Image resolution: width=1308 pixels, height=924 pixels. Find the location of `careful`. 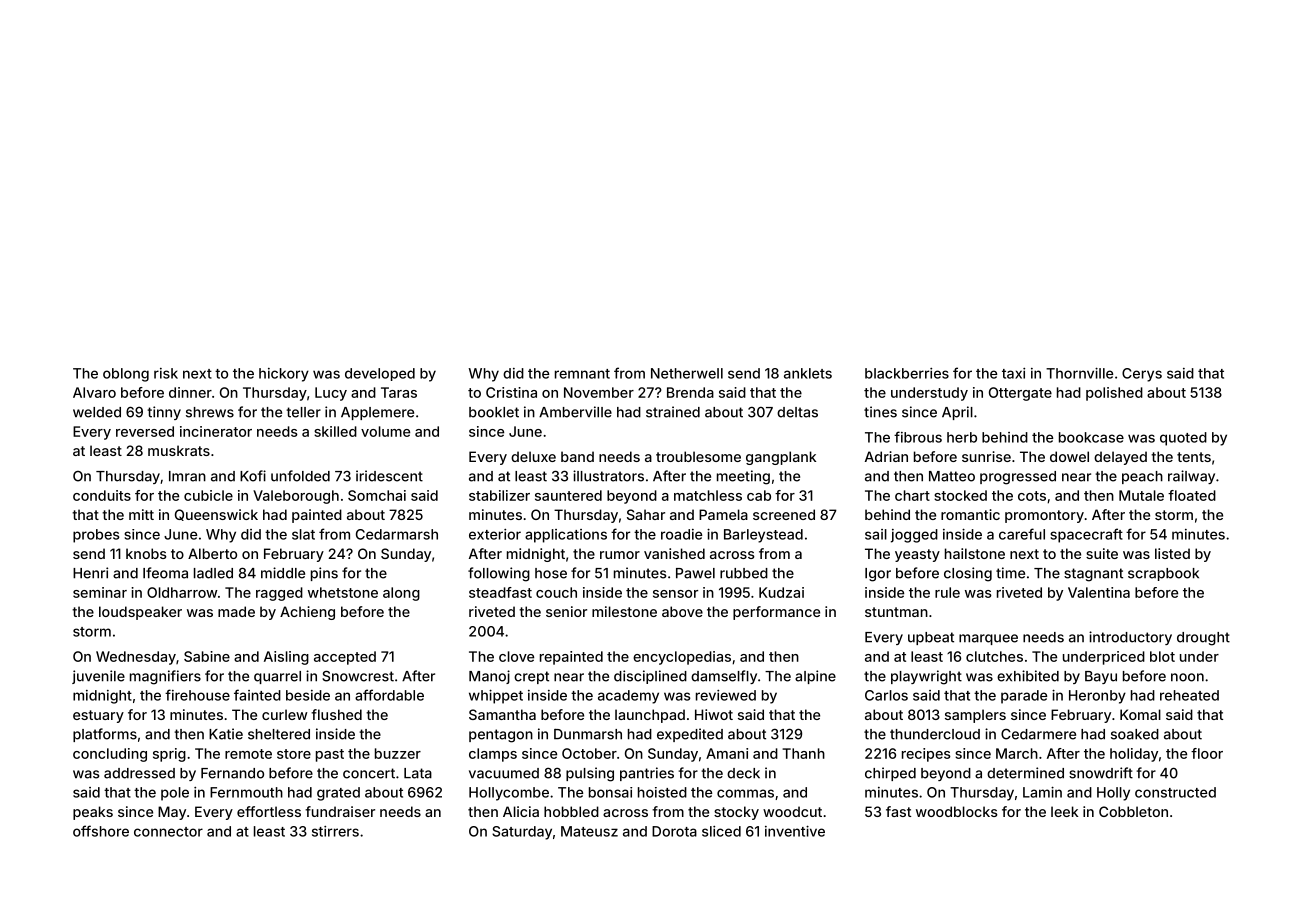

careful is located at coordinates (1022, 534).
